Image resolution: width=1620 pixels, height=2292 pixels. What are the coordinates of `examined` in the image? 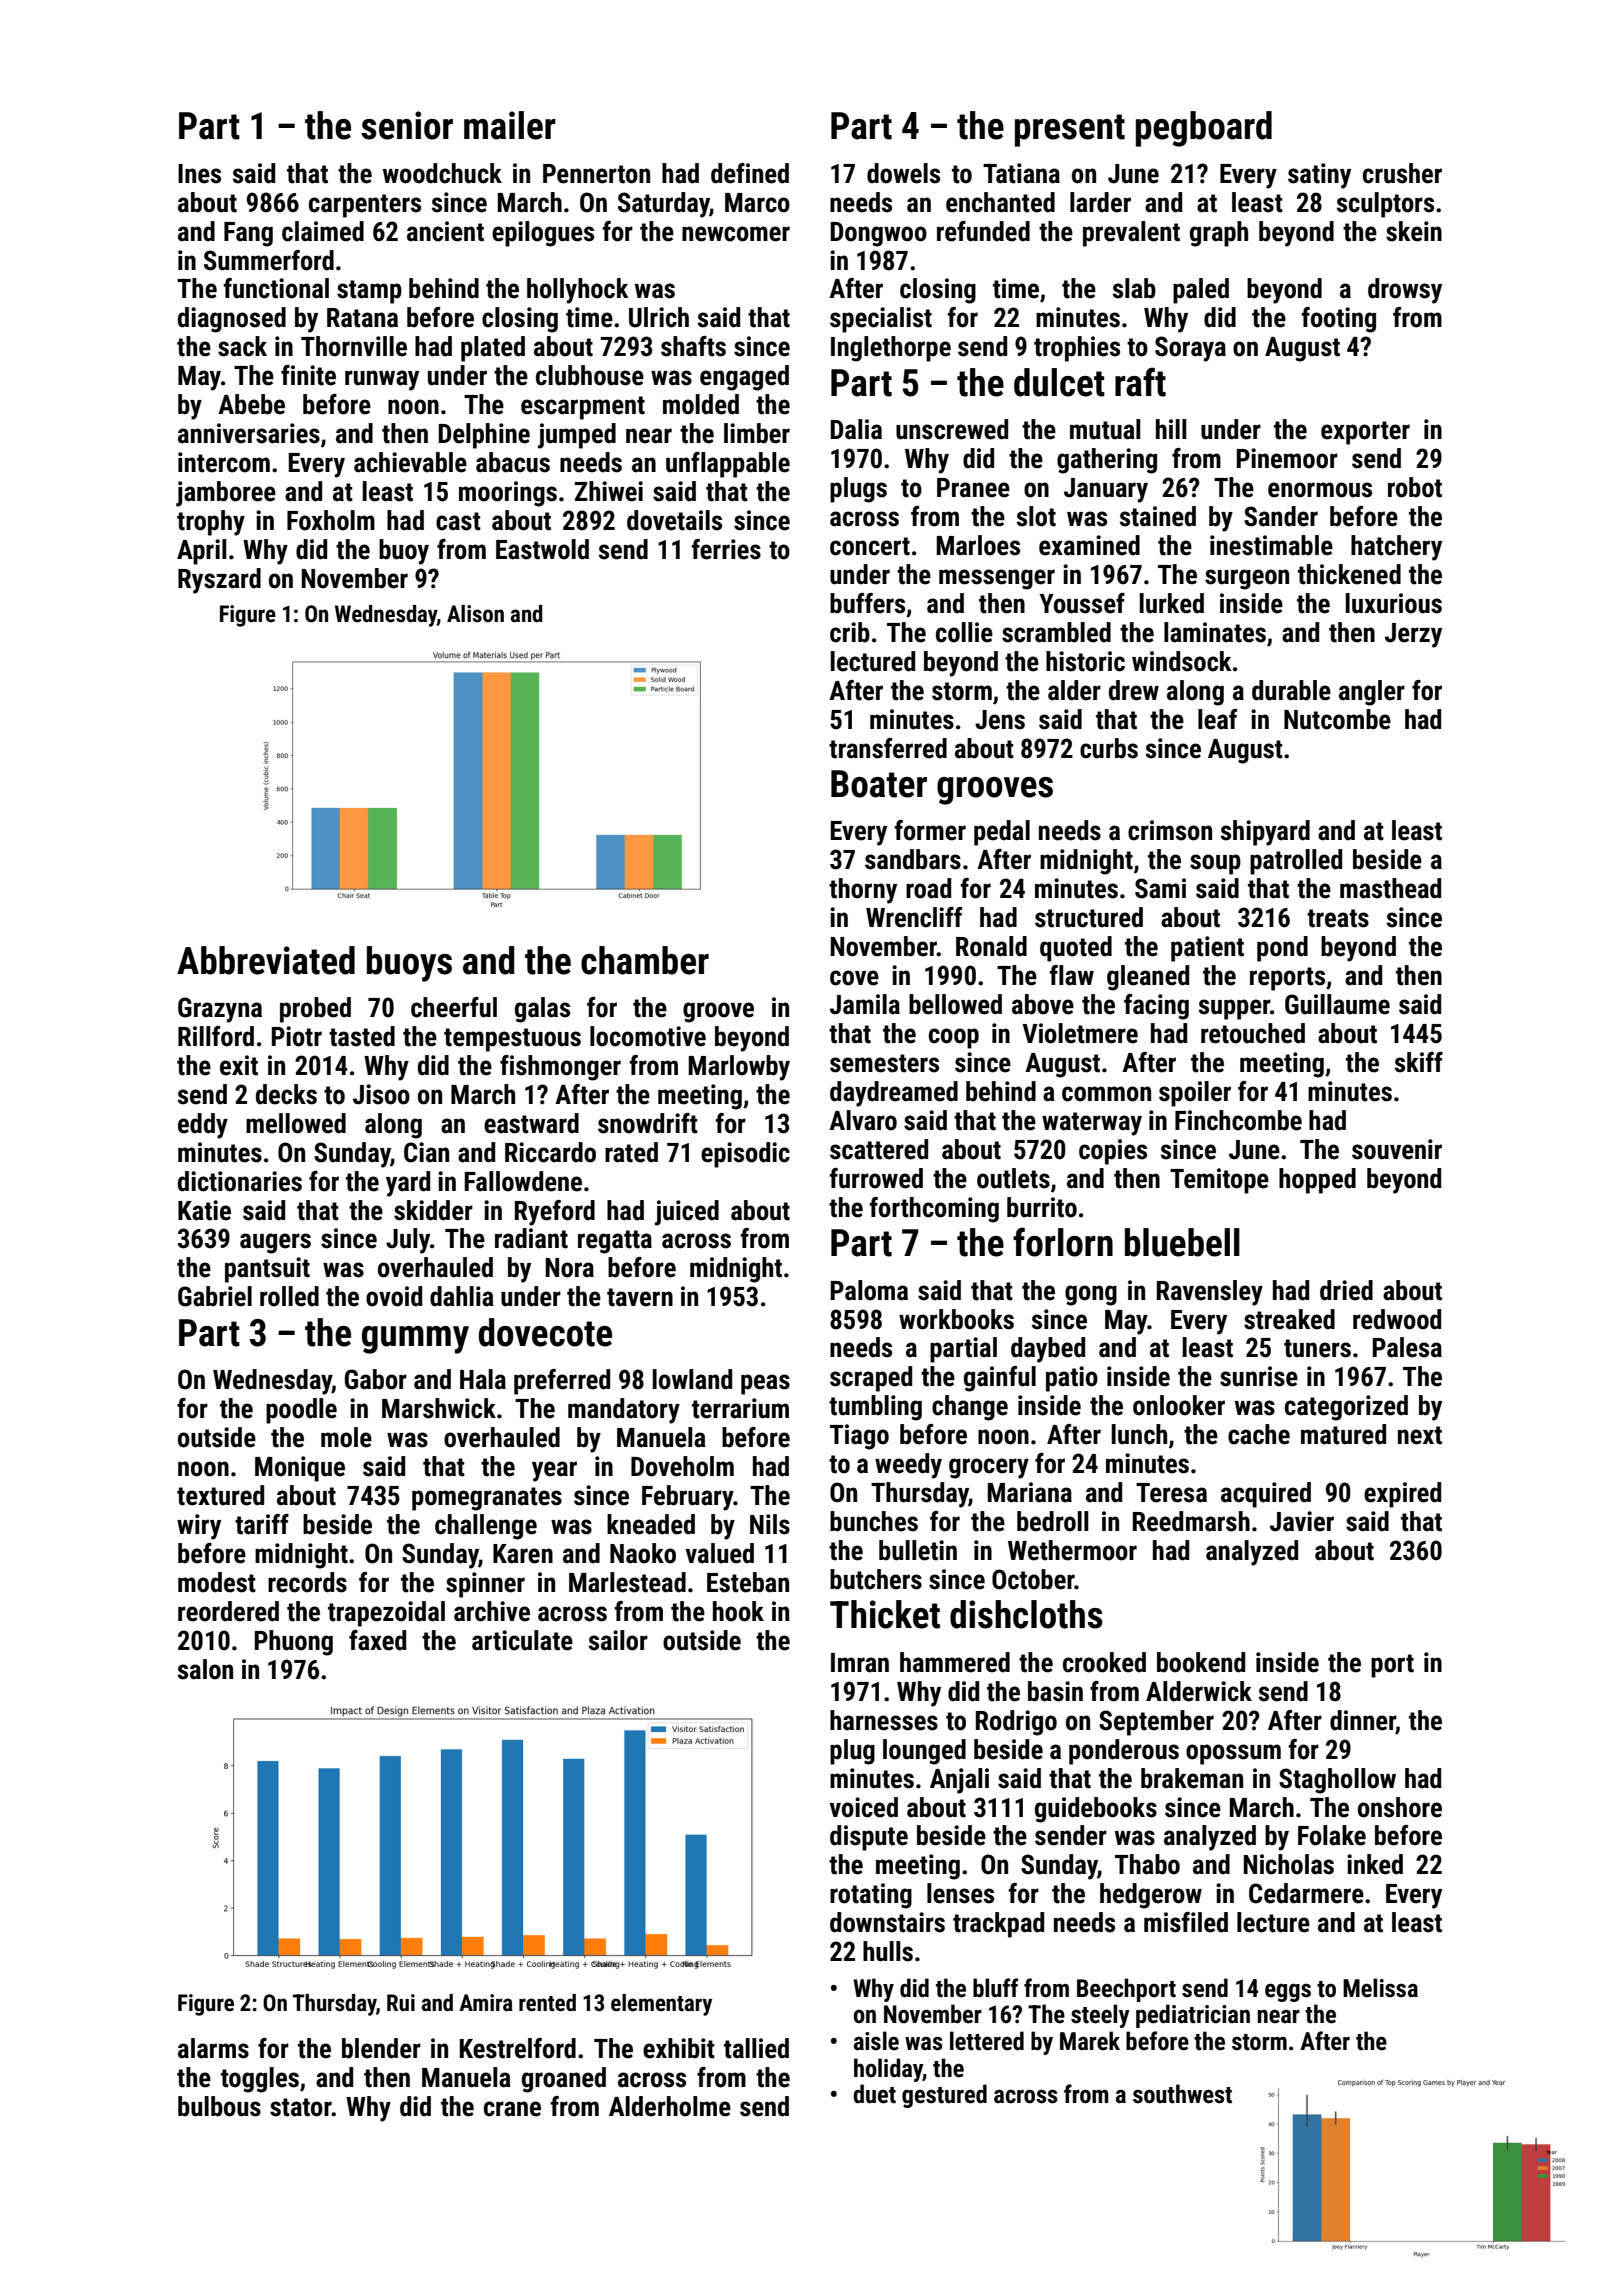 It's located at (1089, 545).
